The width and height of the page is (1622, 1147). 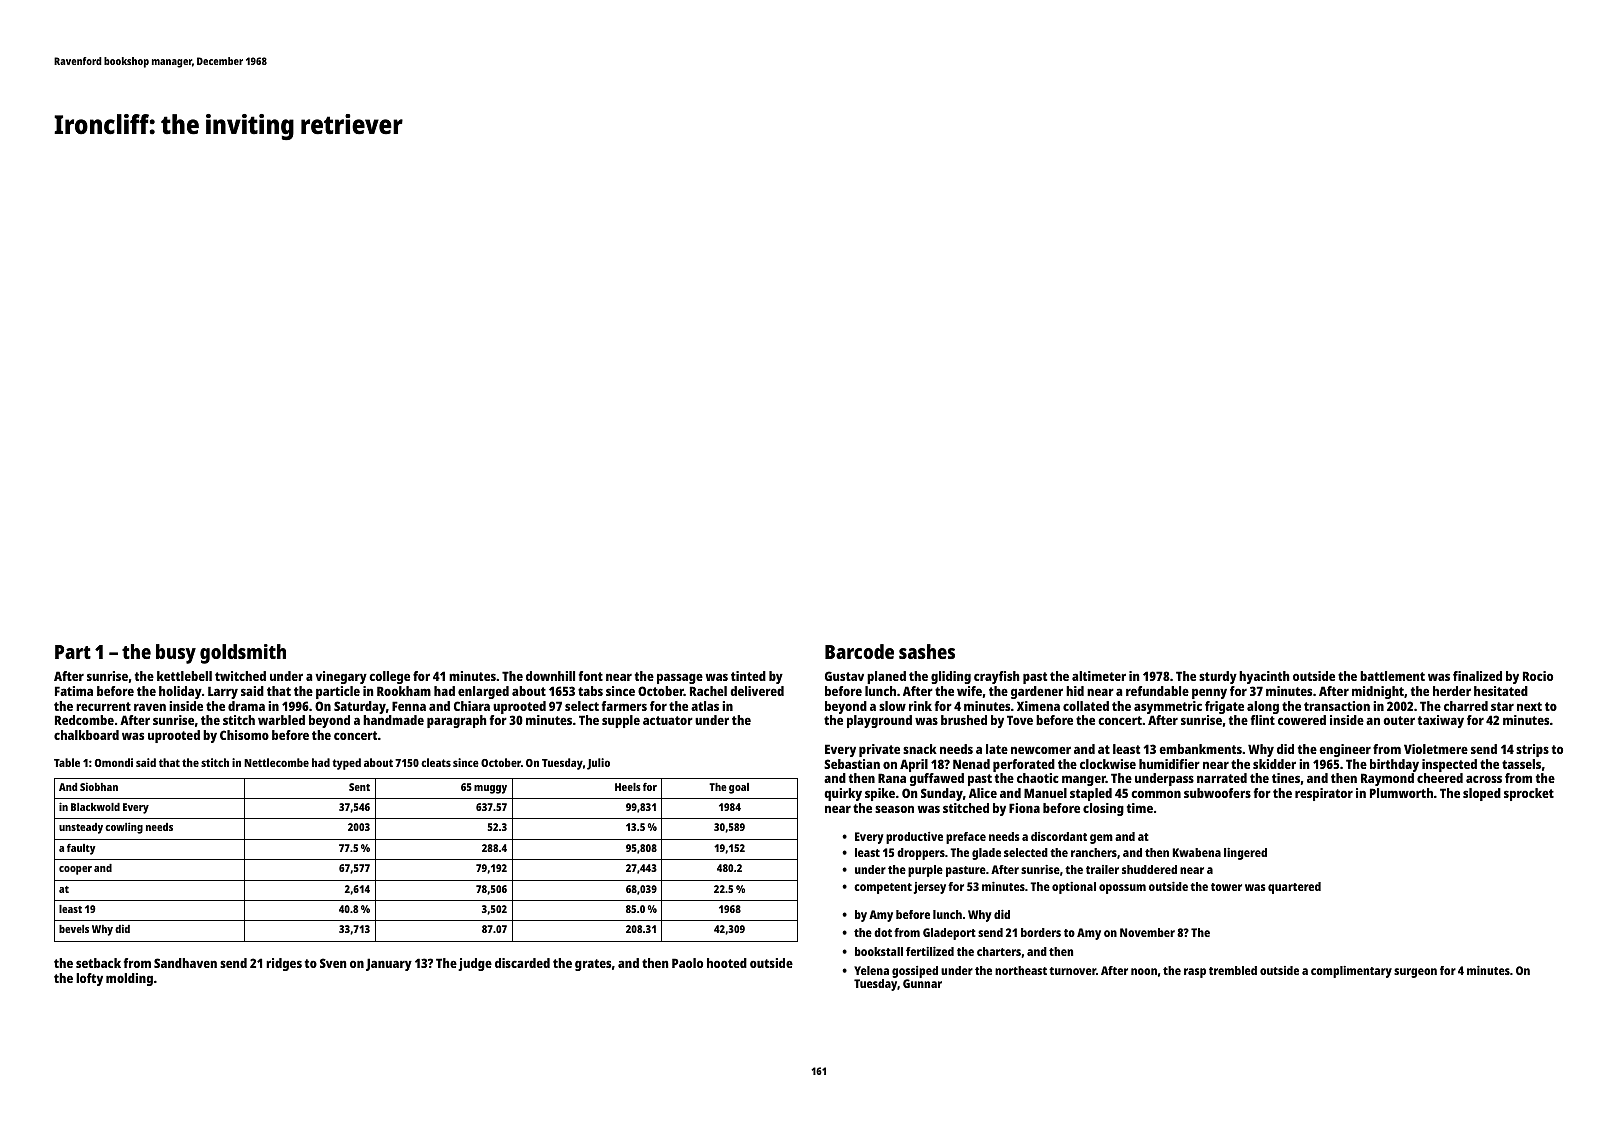 I want to click on kettlebell, so click(x=184, y=676).
